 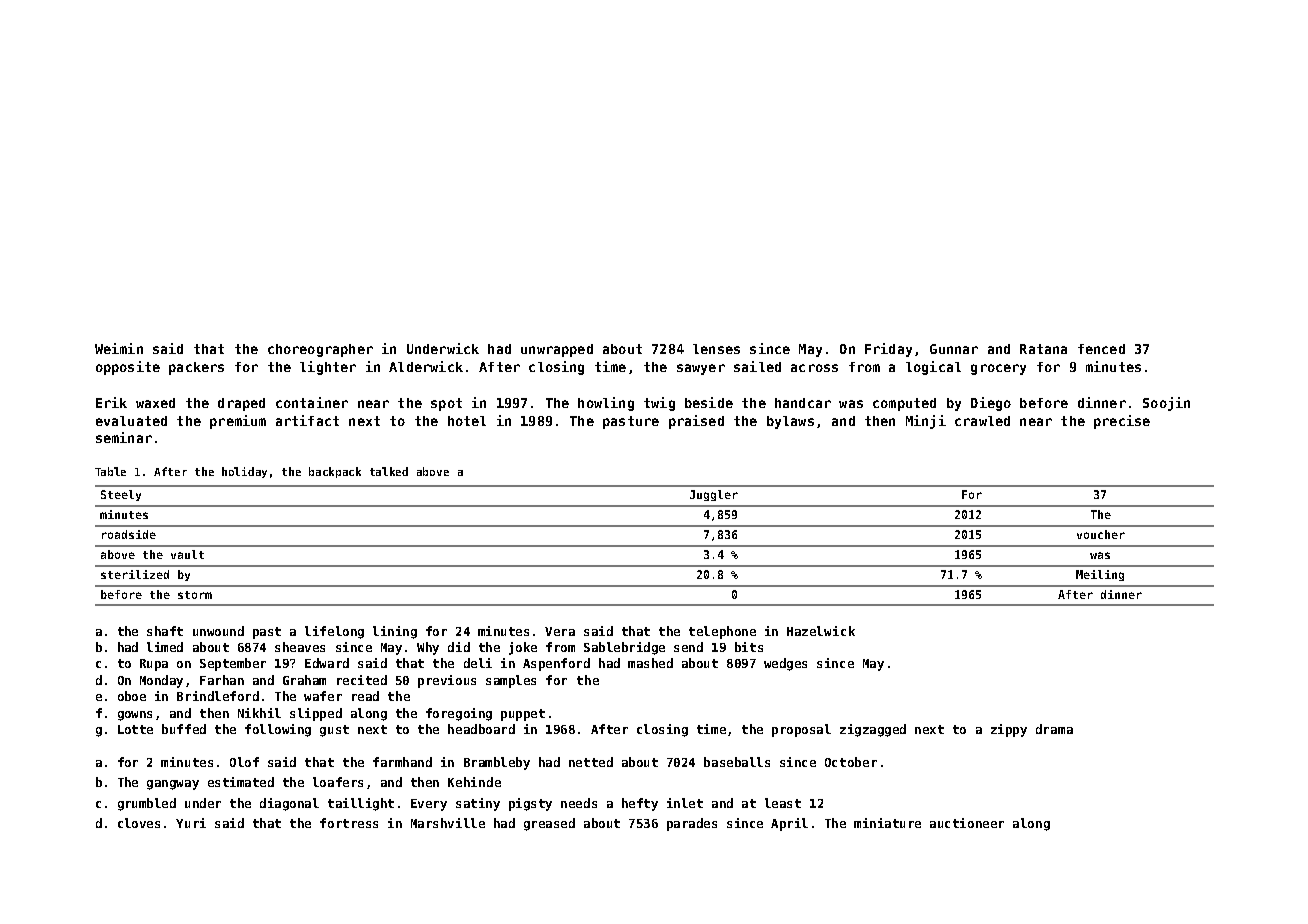 What do you see at coordinates (692, 824) in the screenshot?
I see `parades` at bounding box center [692, 824].
